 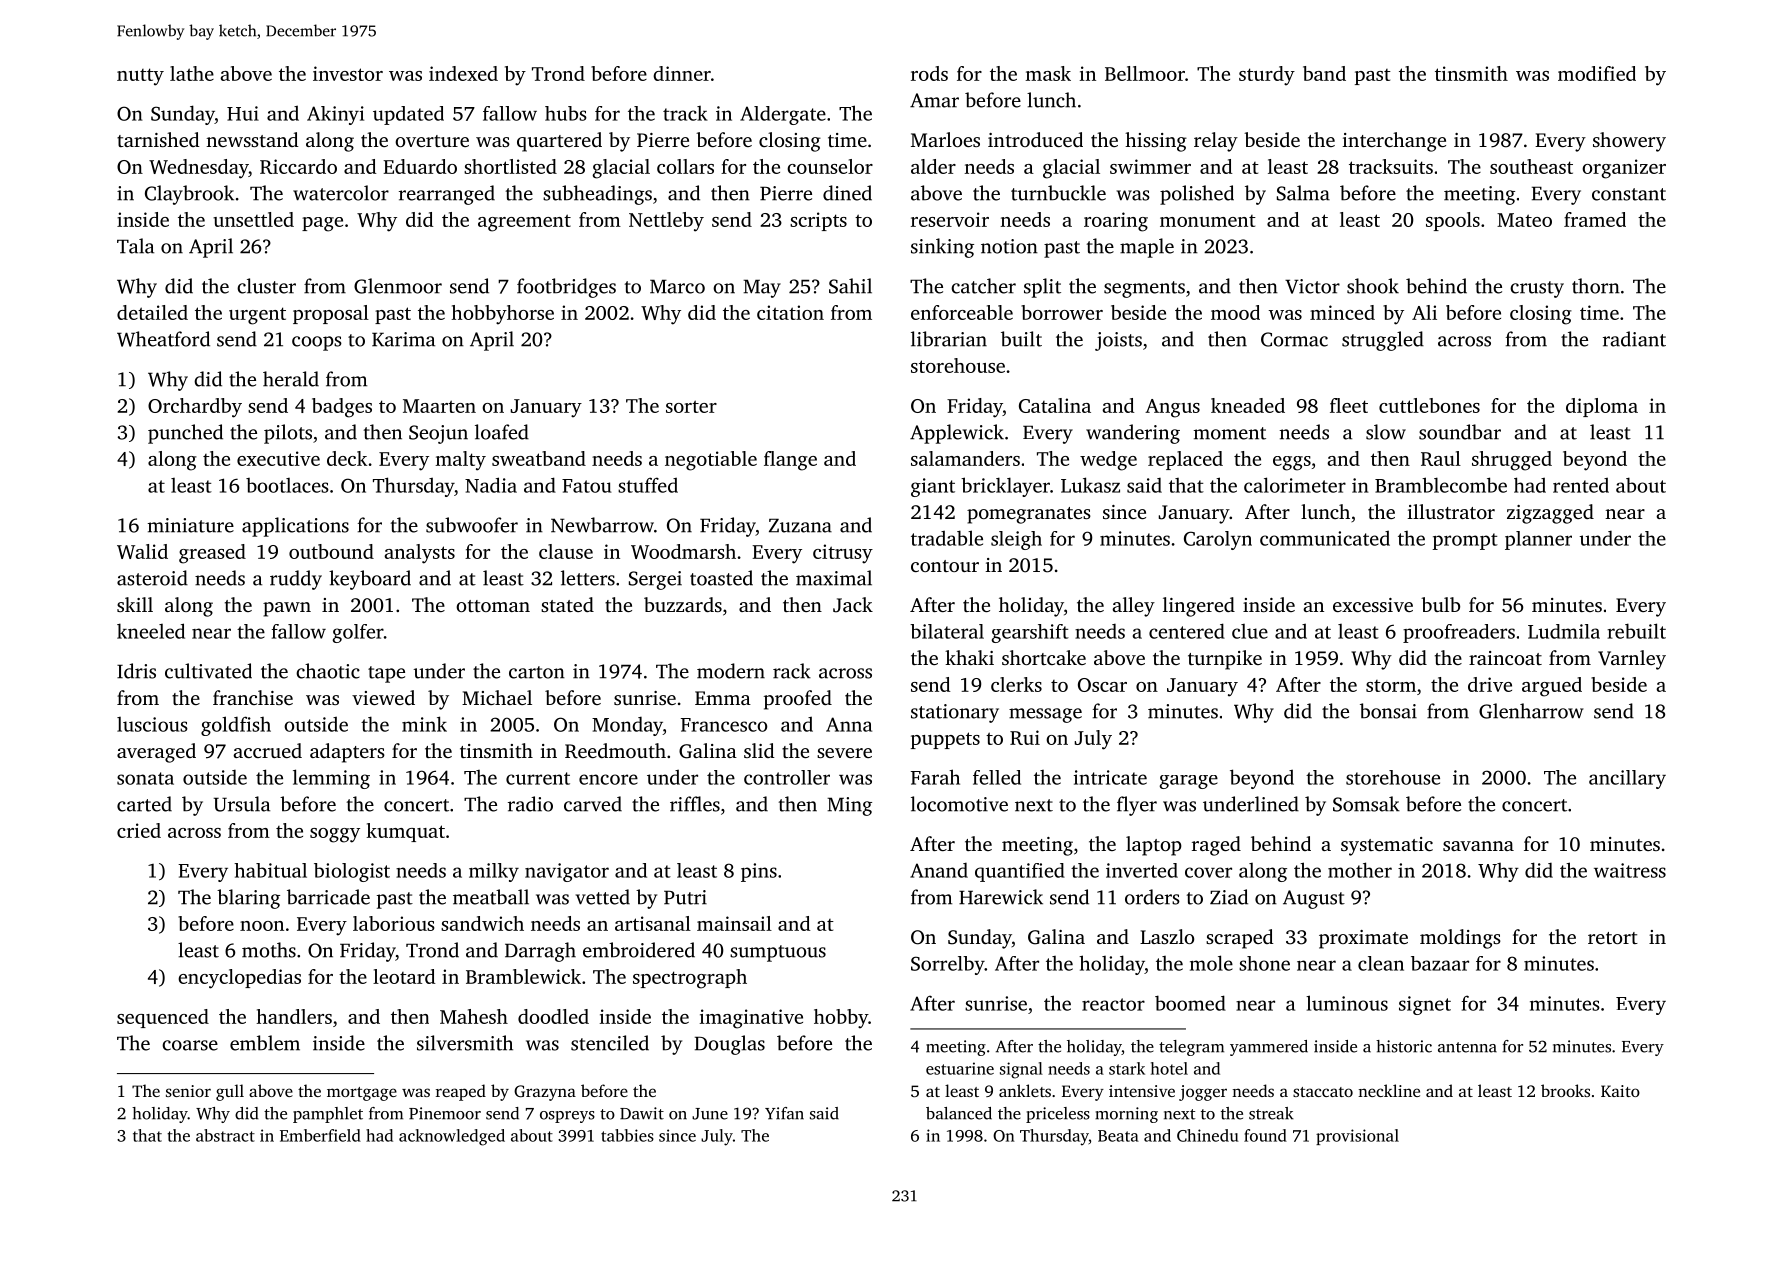 What do you see at coordinates (1460, 939) in the screenshot?
I see `moldings` at bounding box center [1460, 939].
